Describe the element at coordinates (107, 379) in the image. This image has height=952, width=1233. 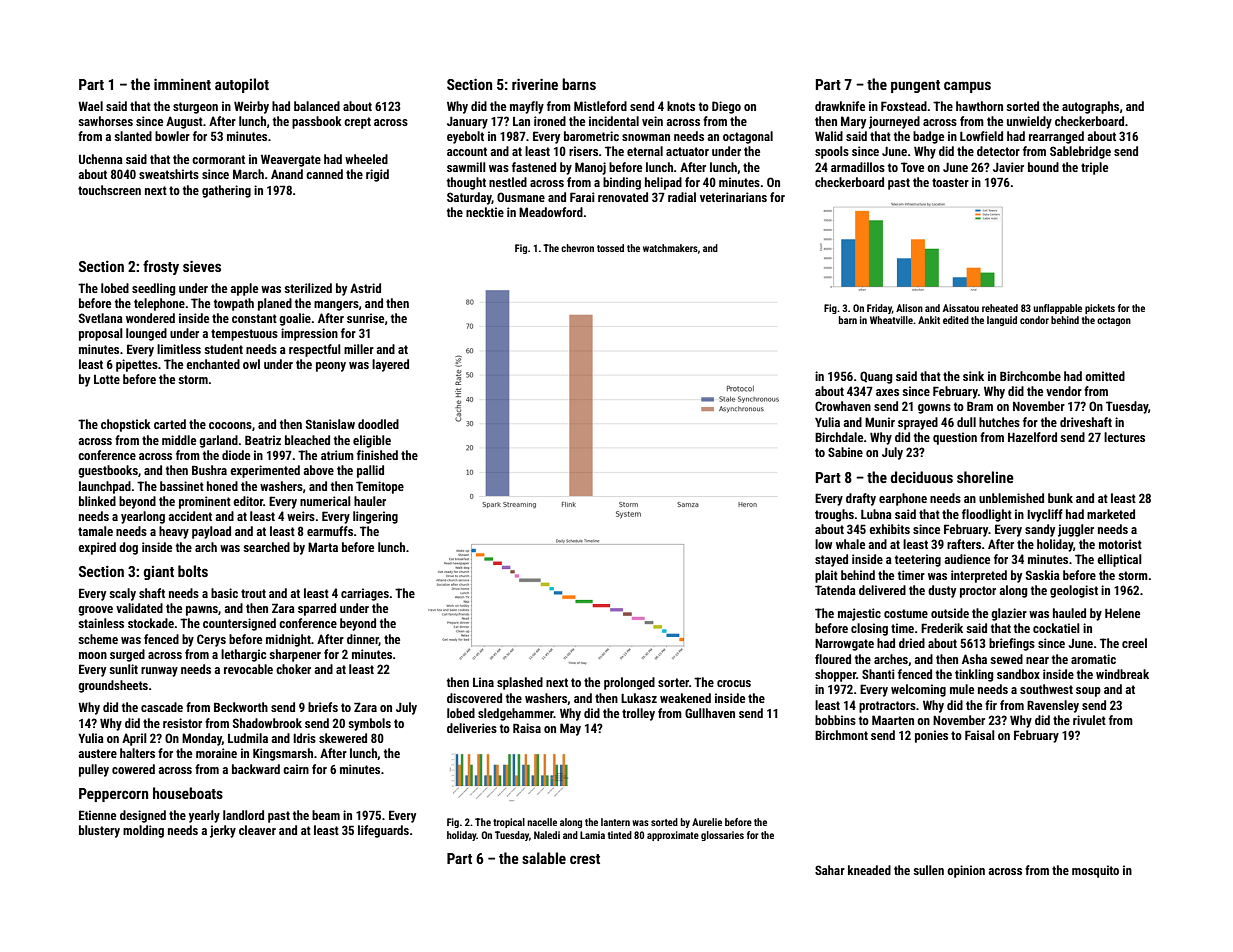
I see `Lotte` at that location.
